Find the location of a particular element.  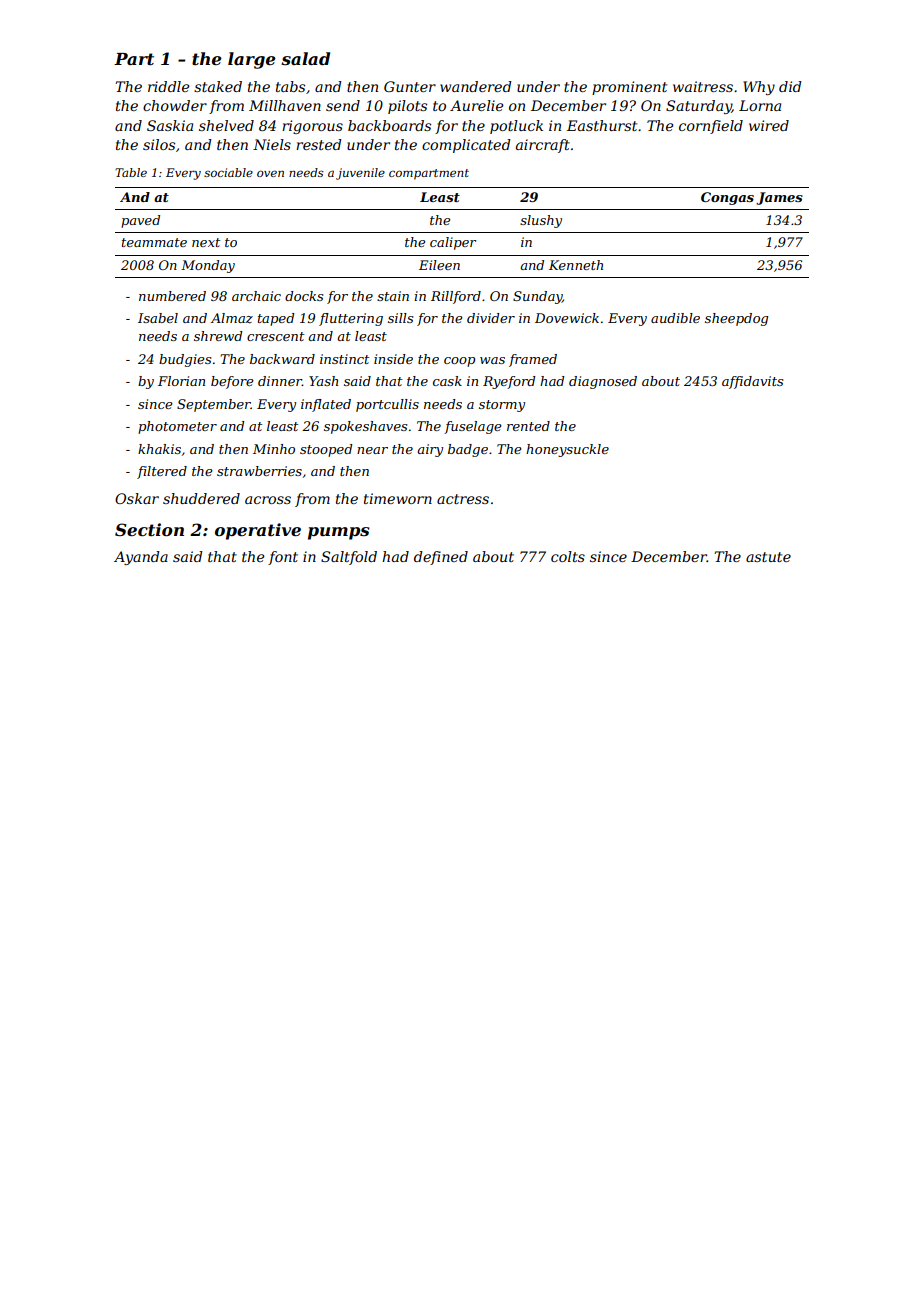

khakis is located at coordinates (159, 449).
